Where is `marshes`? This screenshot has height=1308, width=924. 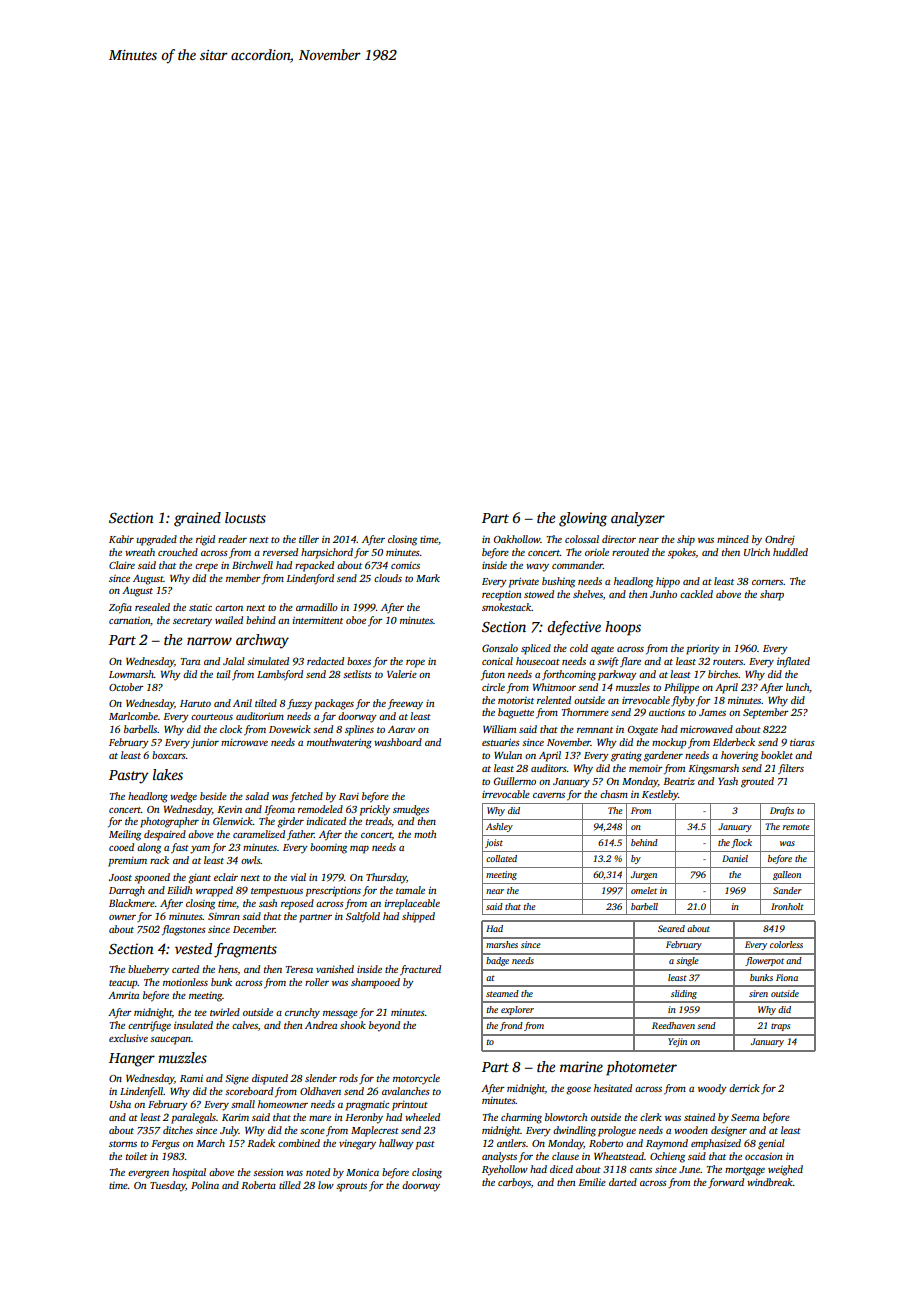 marshes is located at coordinates (502, 944).
